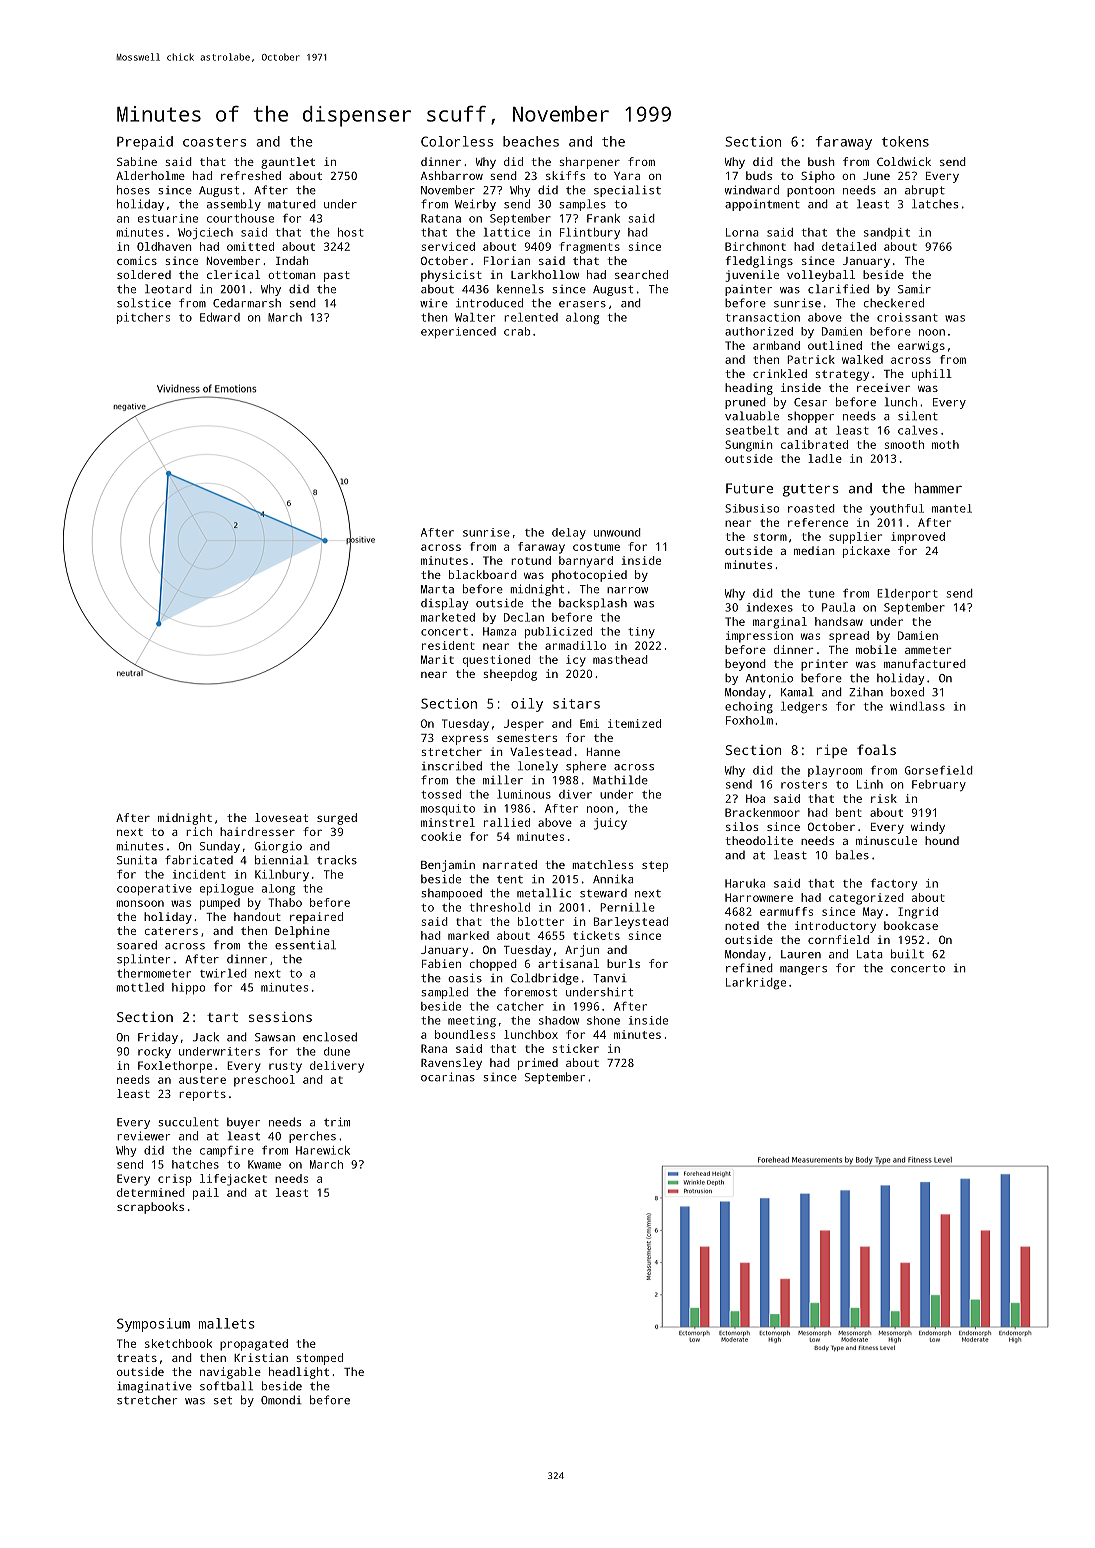 This screenshot has width=1095, height=1548. What do you see at coordinates (627, 191) in the screenshot?
I see `specialist` at bounding box center [627, 191].
